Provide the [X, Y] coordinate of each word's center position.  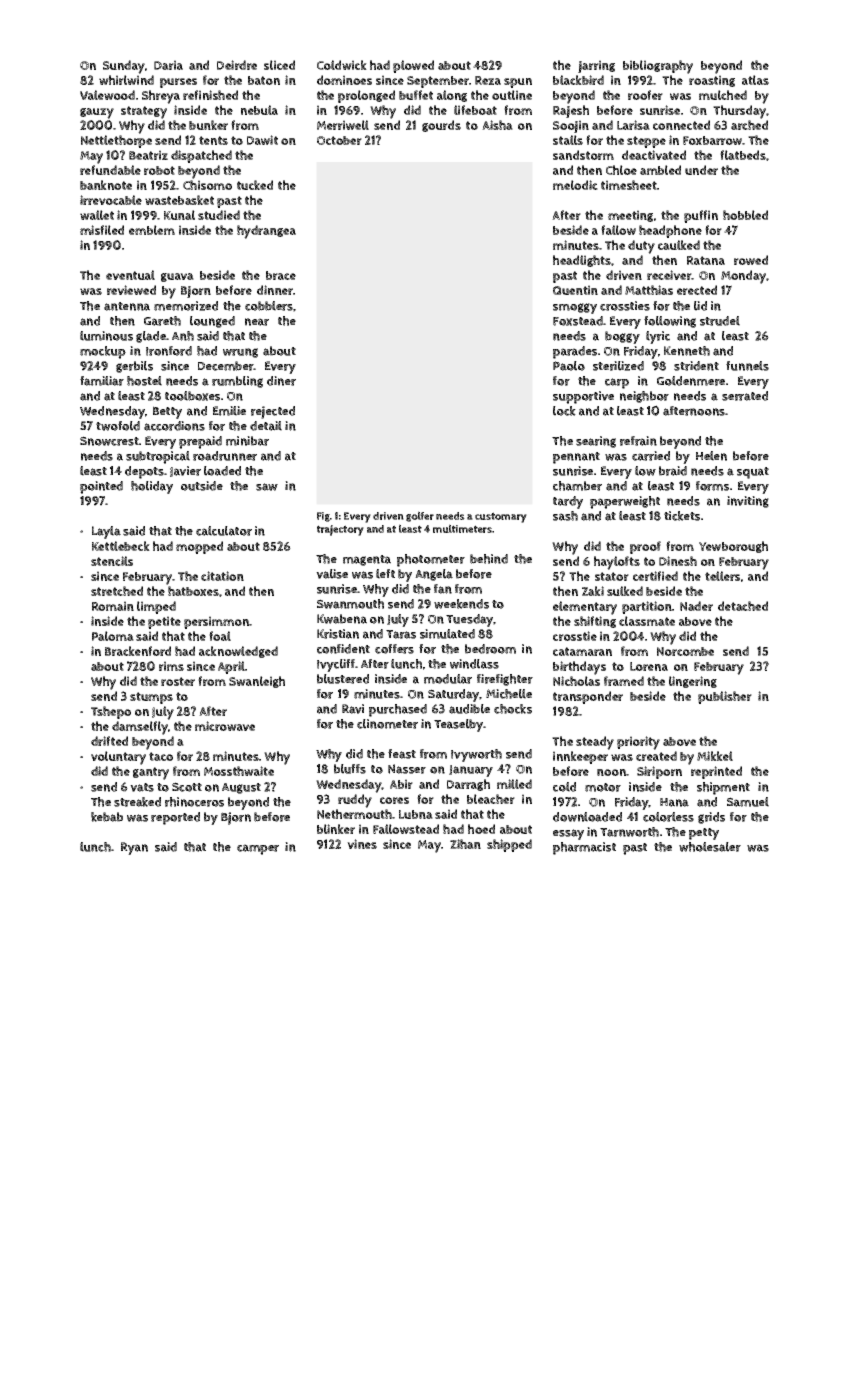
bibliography [658, 67]
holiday [152, 487]
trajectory [340, 530]
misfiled [102, 230]
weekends [461, 604]
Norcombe [685, 651]
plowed [413, 66]
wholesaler [710, 847]
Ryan [134, 848]
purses [178, 83]
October [339, 140]
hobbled [745, 215]
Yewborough [733, 547]
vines [362, 844]
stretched [117, 591]
